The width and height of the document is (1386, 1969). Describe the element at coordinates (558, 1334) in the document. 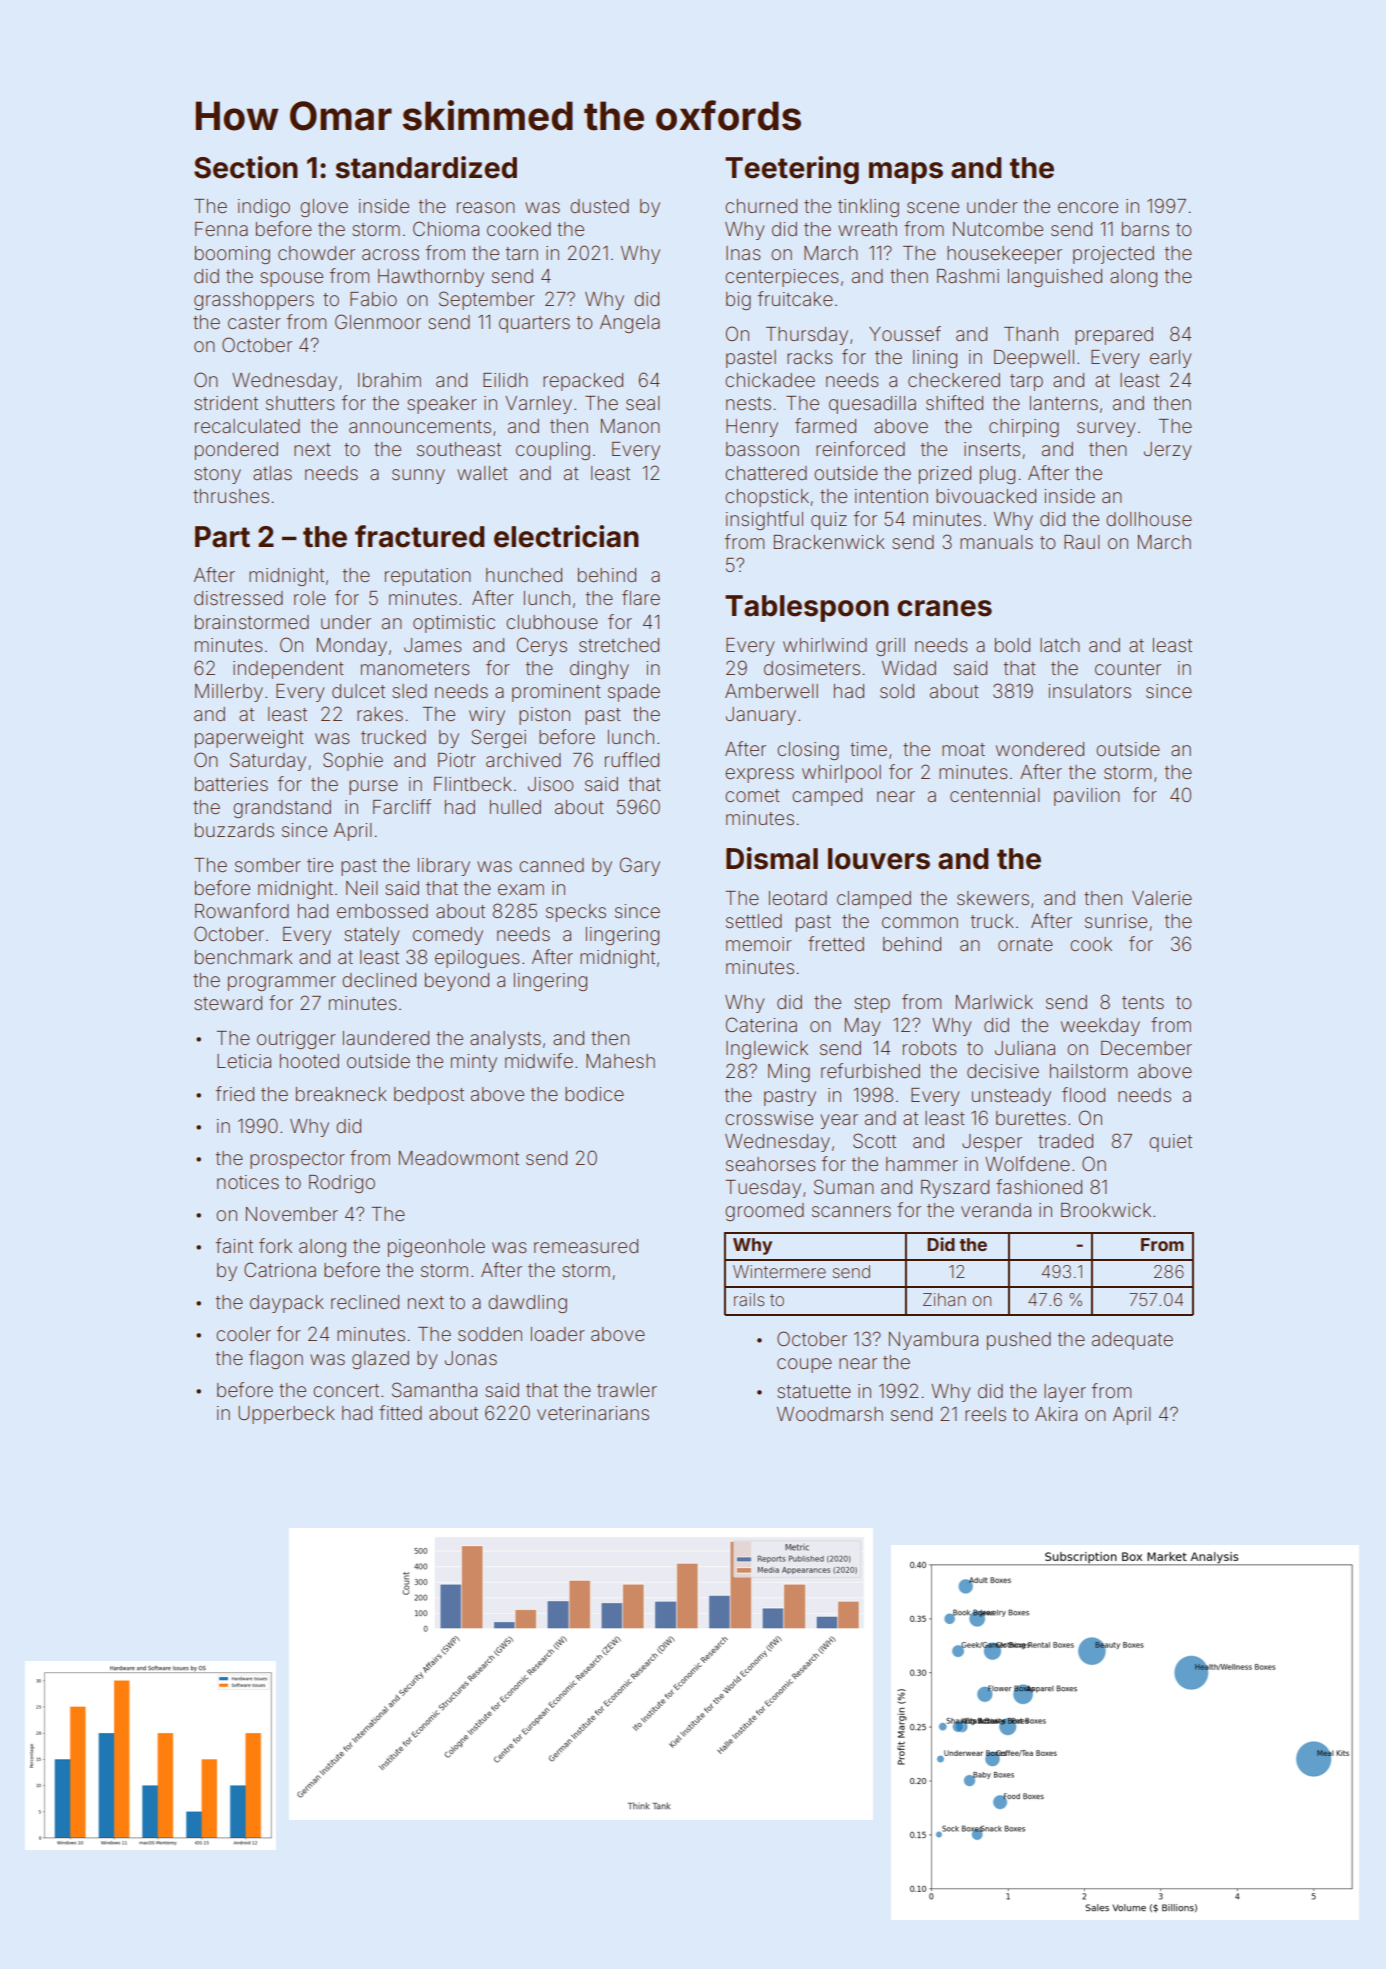

I see `loader` at that location.
